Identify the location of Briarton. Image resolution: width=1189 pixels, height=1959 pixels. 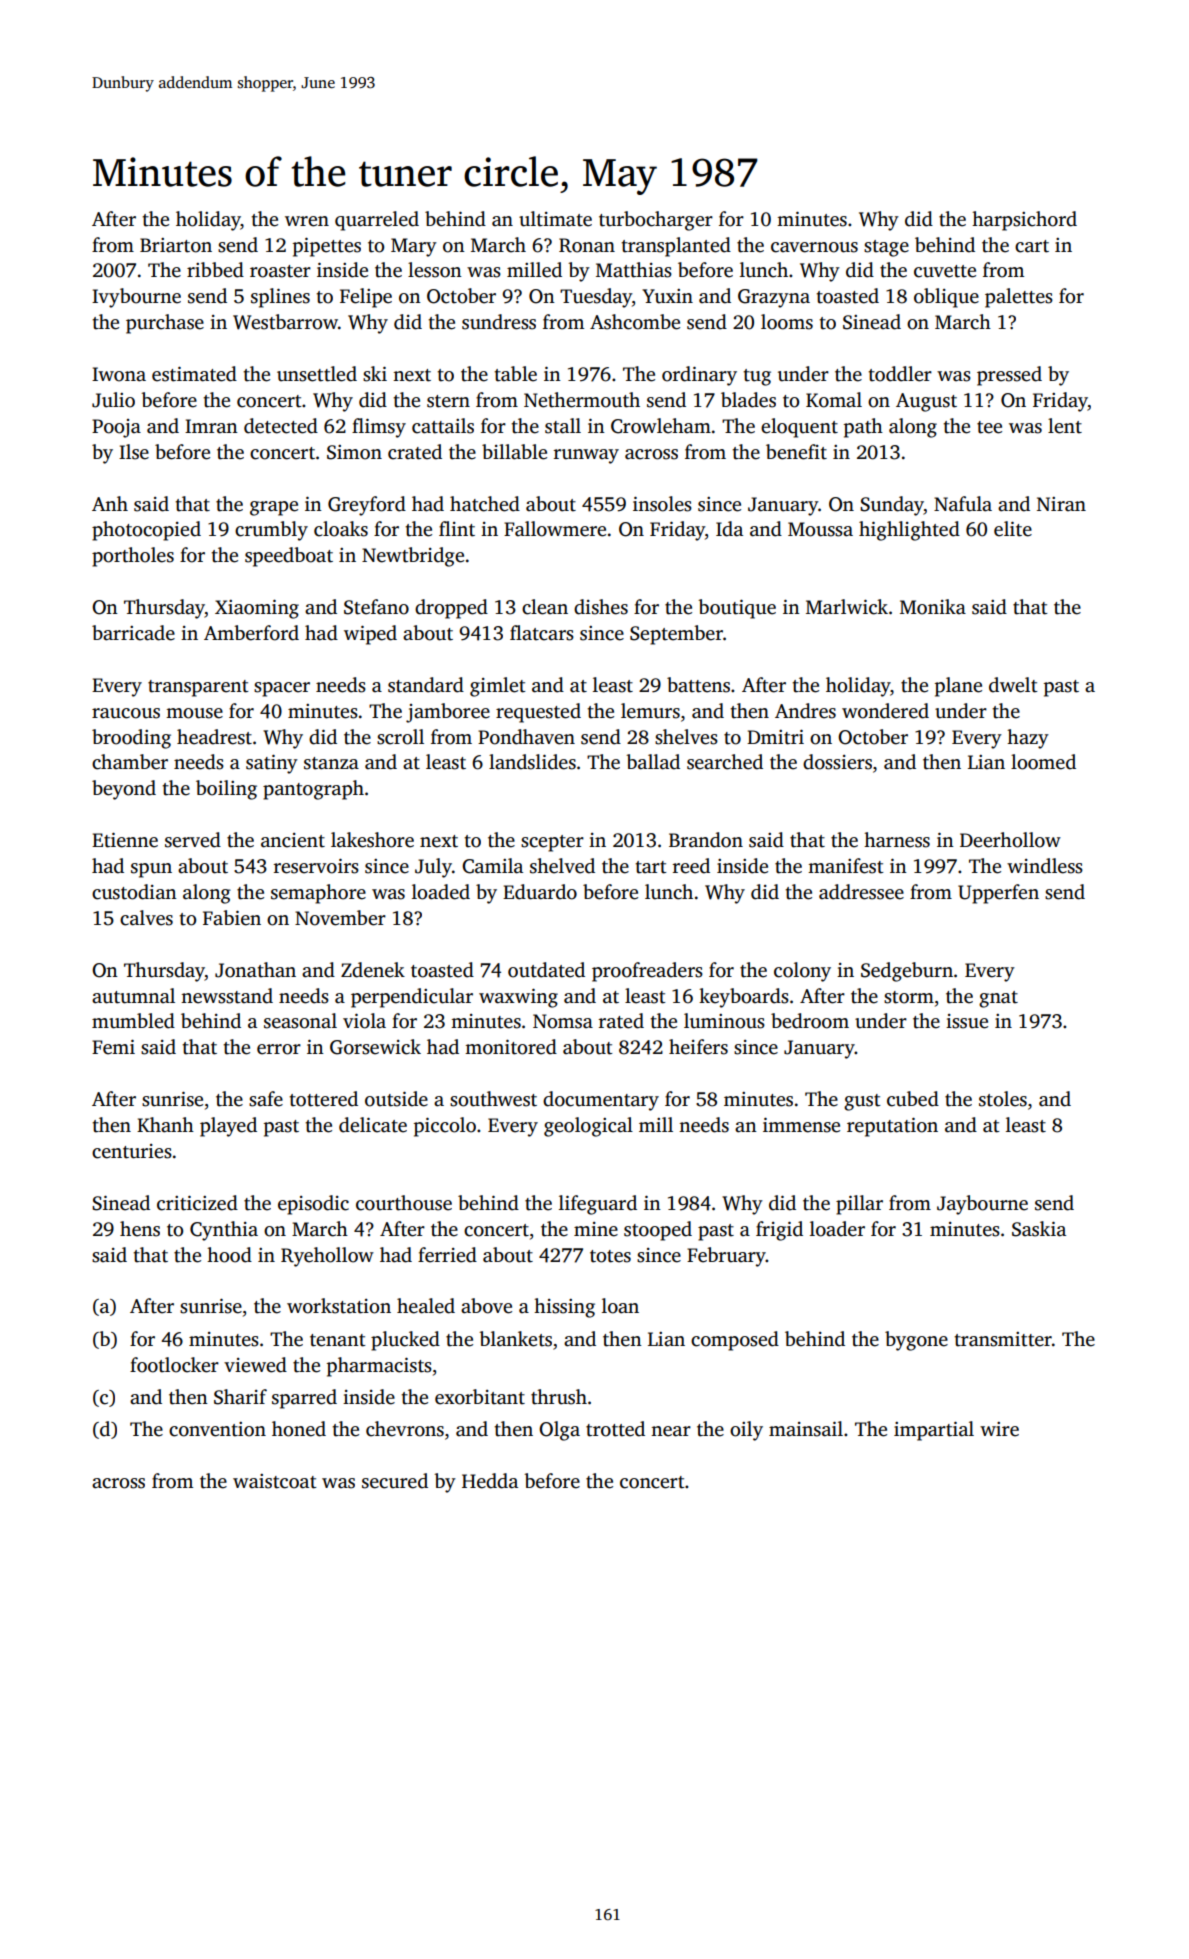
(176, 245).
